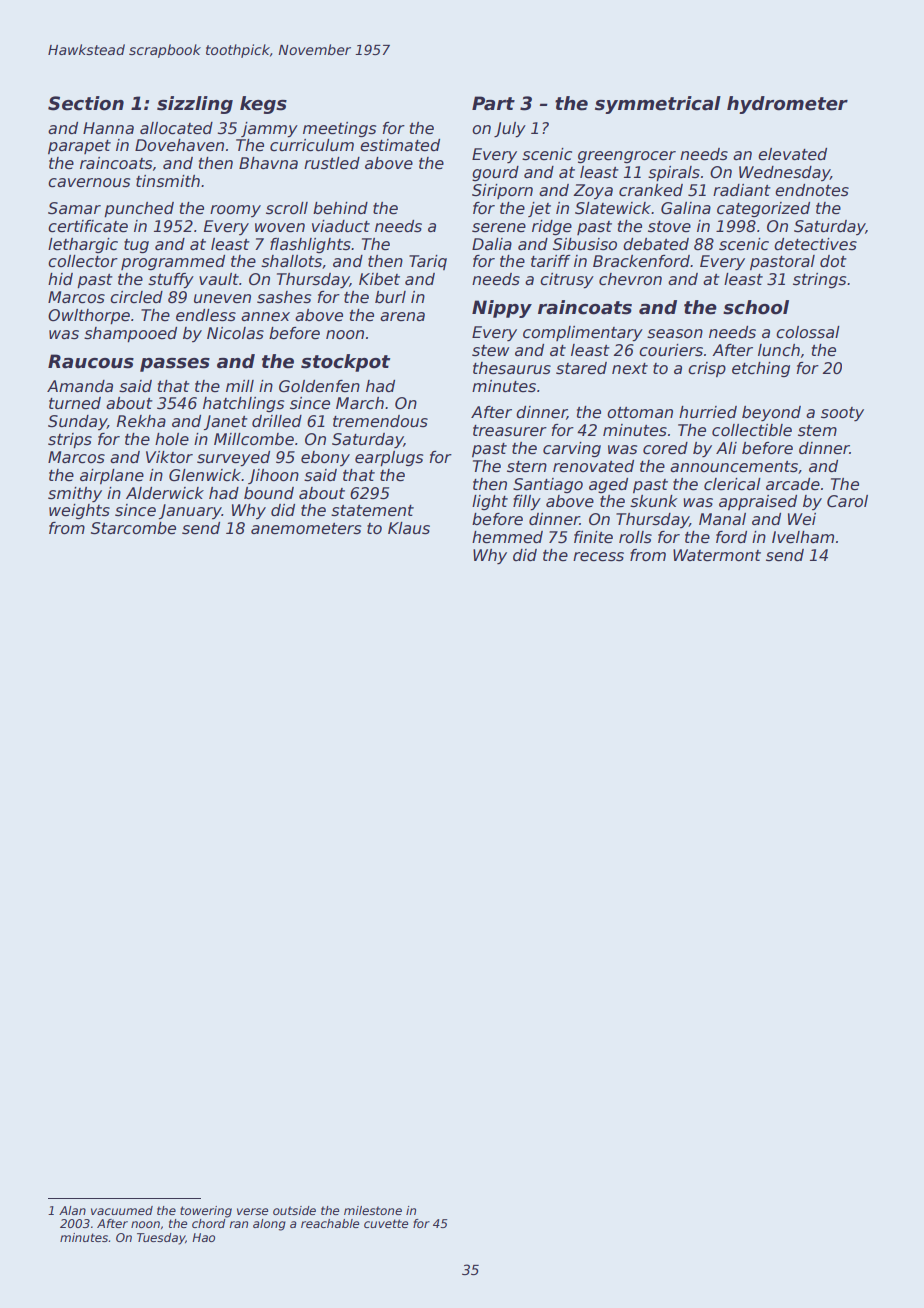 Image resolution: width=924 pixels, height=1308 pixels. What do you see at coordinates (787, 105) in the screenshot?
I see `hydrometer` at bounding box center [787, 105].
